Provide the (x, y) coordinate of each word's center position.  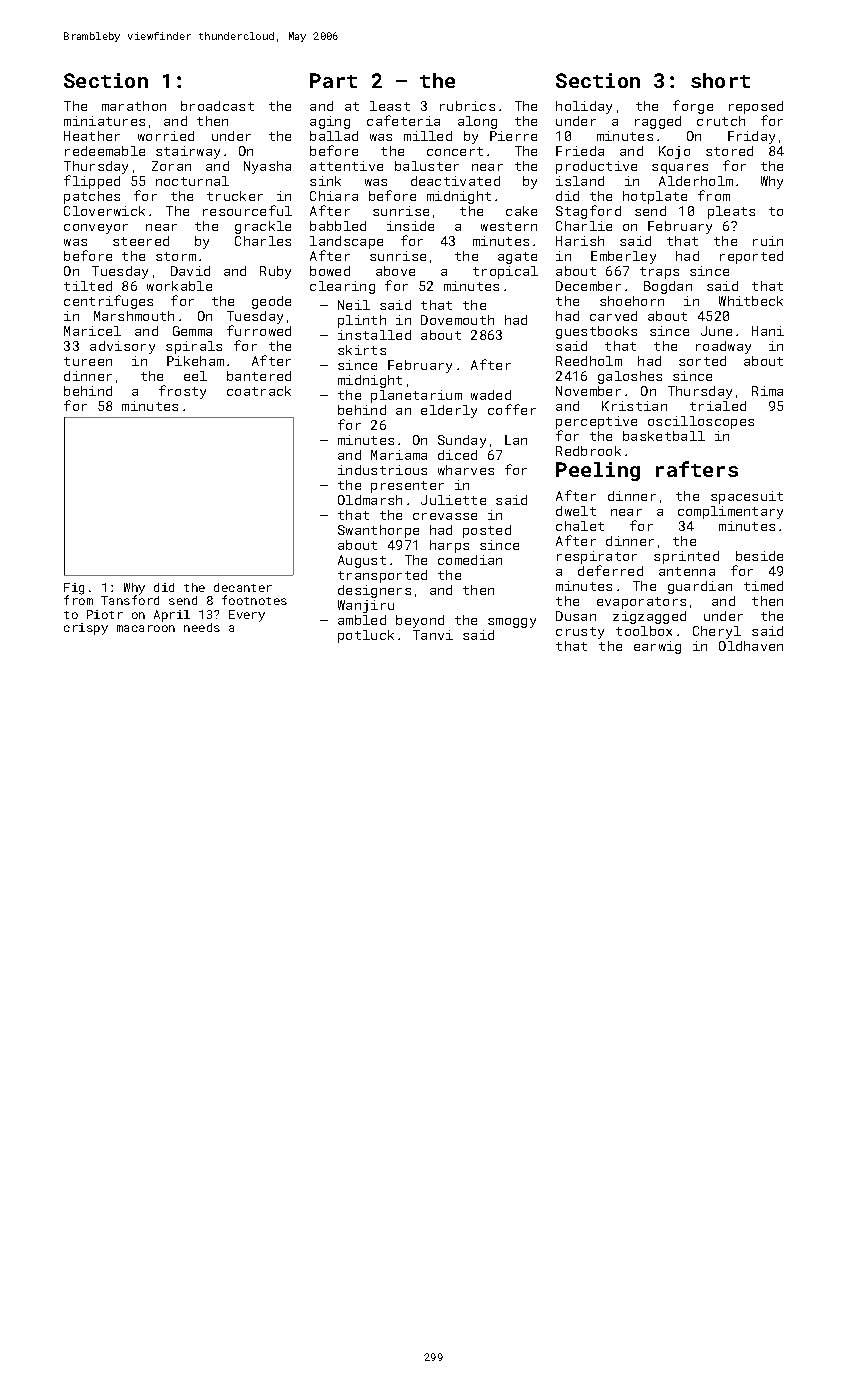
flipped (92, 182)
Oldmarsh (370, 500)
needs (202, 627)
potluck (366, 636)
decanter (243, 587)
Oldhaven (751, 646)
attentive (346, 166)
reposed (756, 107)
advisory (122, 347)
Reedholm (589, 361)
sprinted (686, 557)
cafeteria (403, 120)
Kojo (674, 152)
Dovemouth (457, 320)
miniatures (104, 121)
